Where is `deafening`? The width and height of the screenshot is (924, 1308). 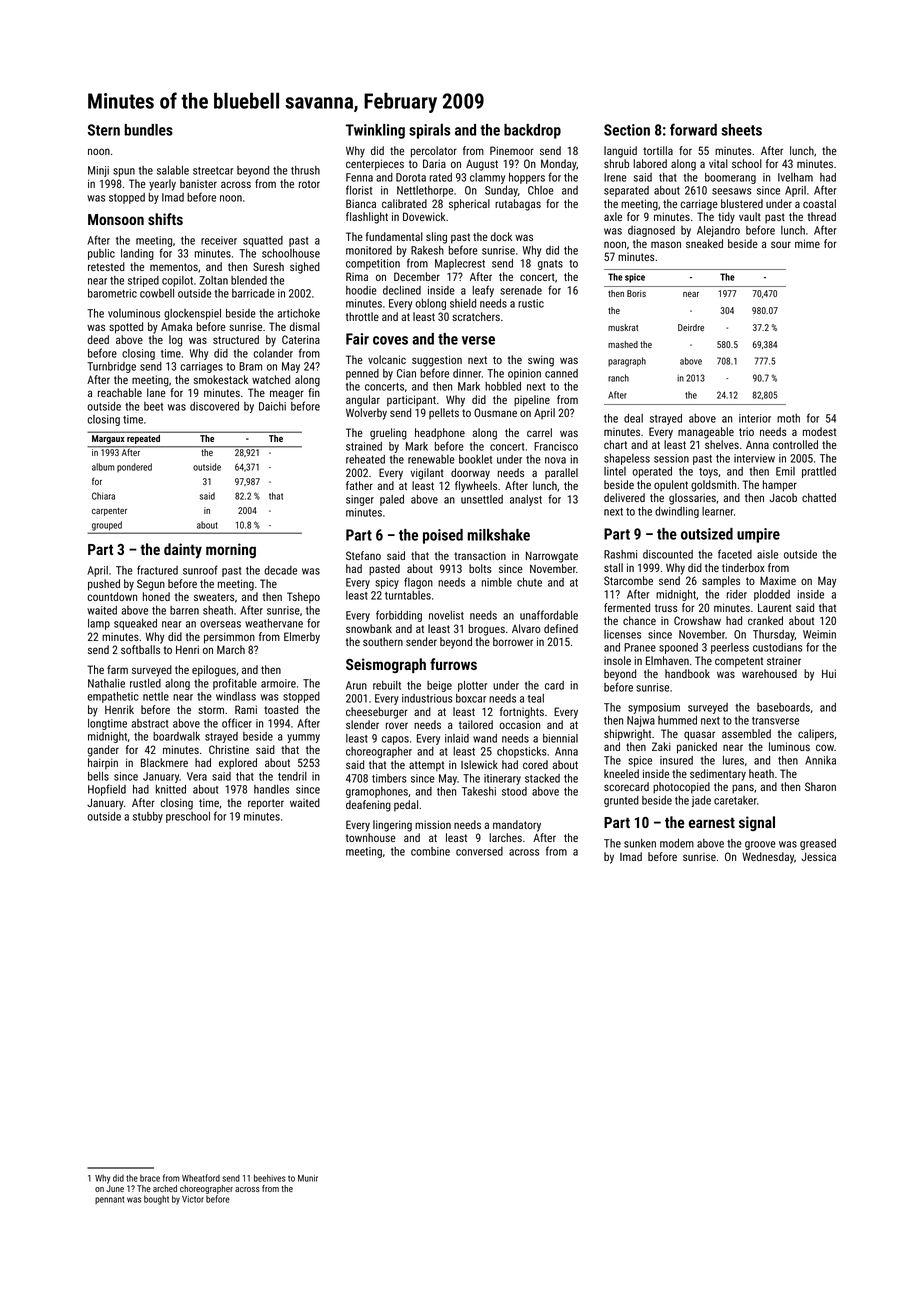 deafening is located at coordinates (368, 806).
